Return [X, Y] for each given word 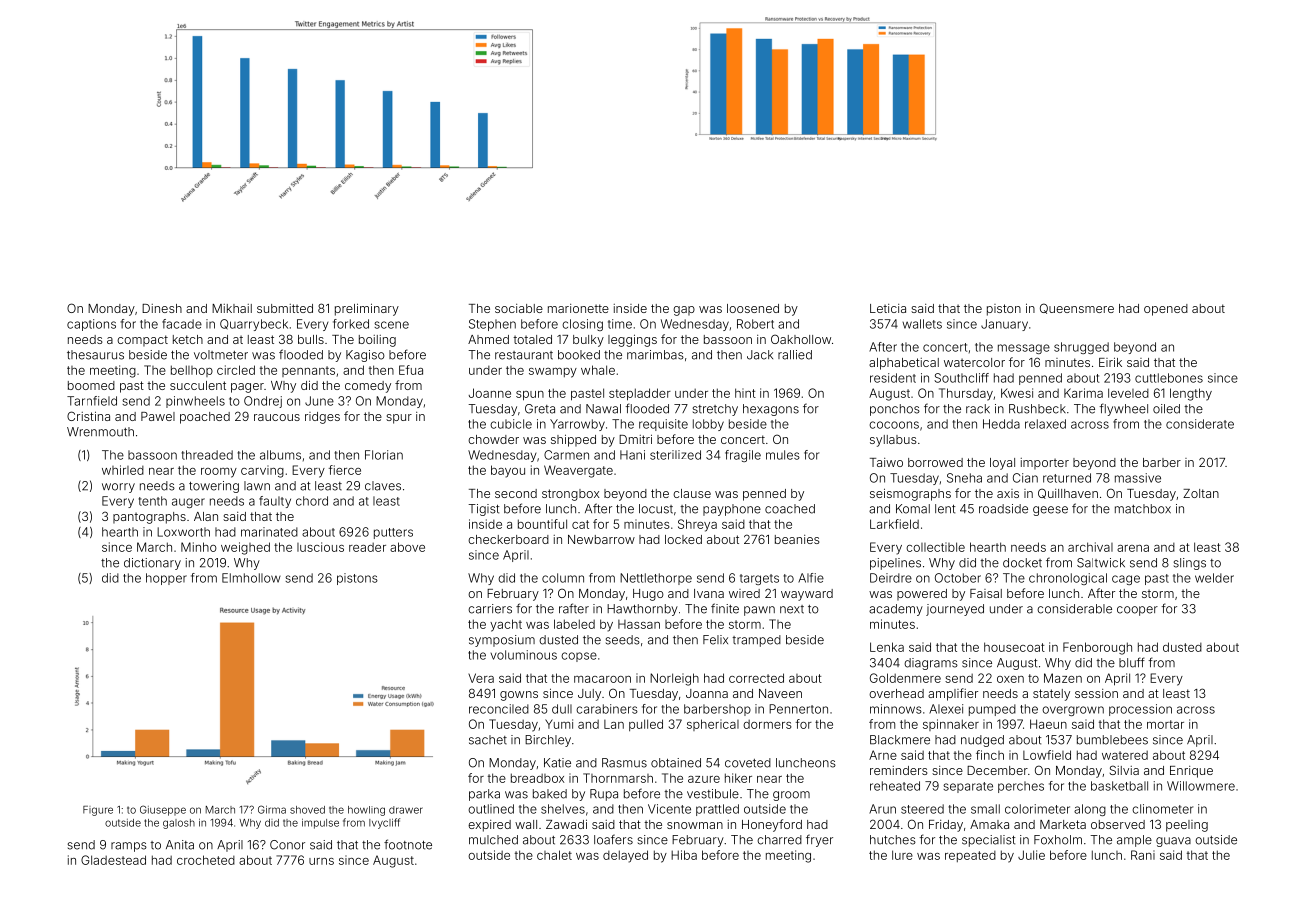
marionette [578, 308]
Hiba [684, 855]
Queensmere [1077, 308]
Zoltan [1201, 493]
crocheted [206, 860]
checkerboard [508, 539]
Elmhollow [251, 578]
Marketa [1063, 824]
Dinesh [162, 308]
